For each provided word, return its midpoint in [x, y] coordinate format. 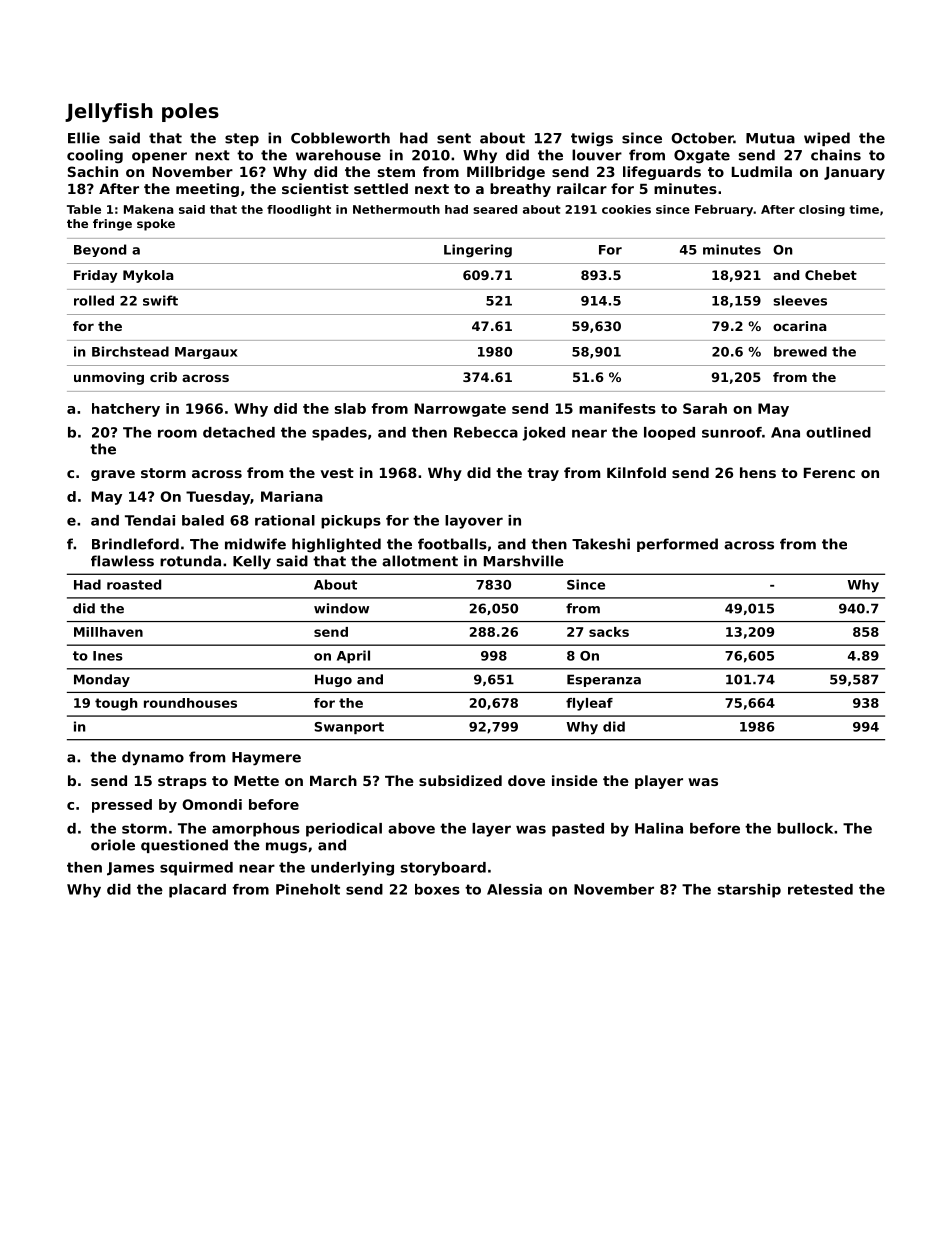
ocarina [800, 326]
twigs [592, 139]
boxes [437, 889]
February [724, 211]
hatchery [126, 410]
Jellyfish [109, 112]
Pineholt [308, 889]
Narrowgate [460, 410]
